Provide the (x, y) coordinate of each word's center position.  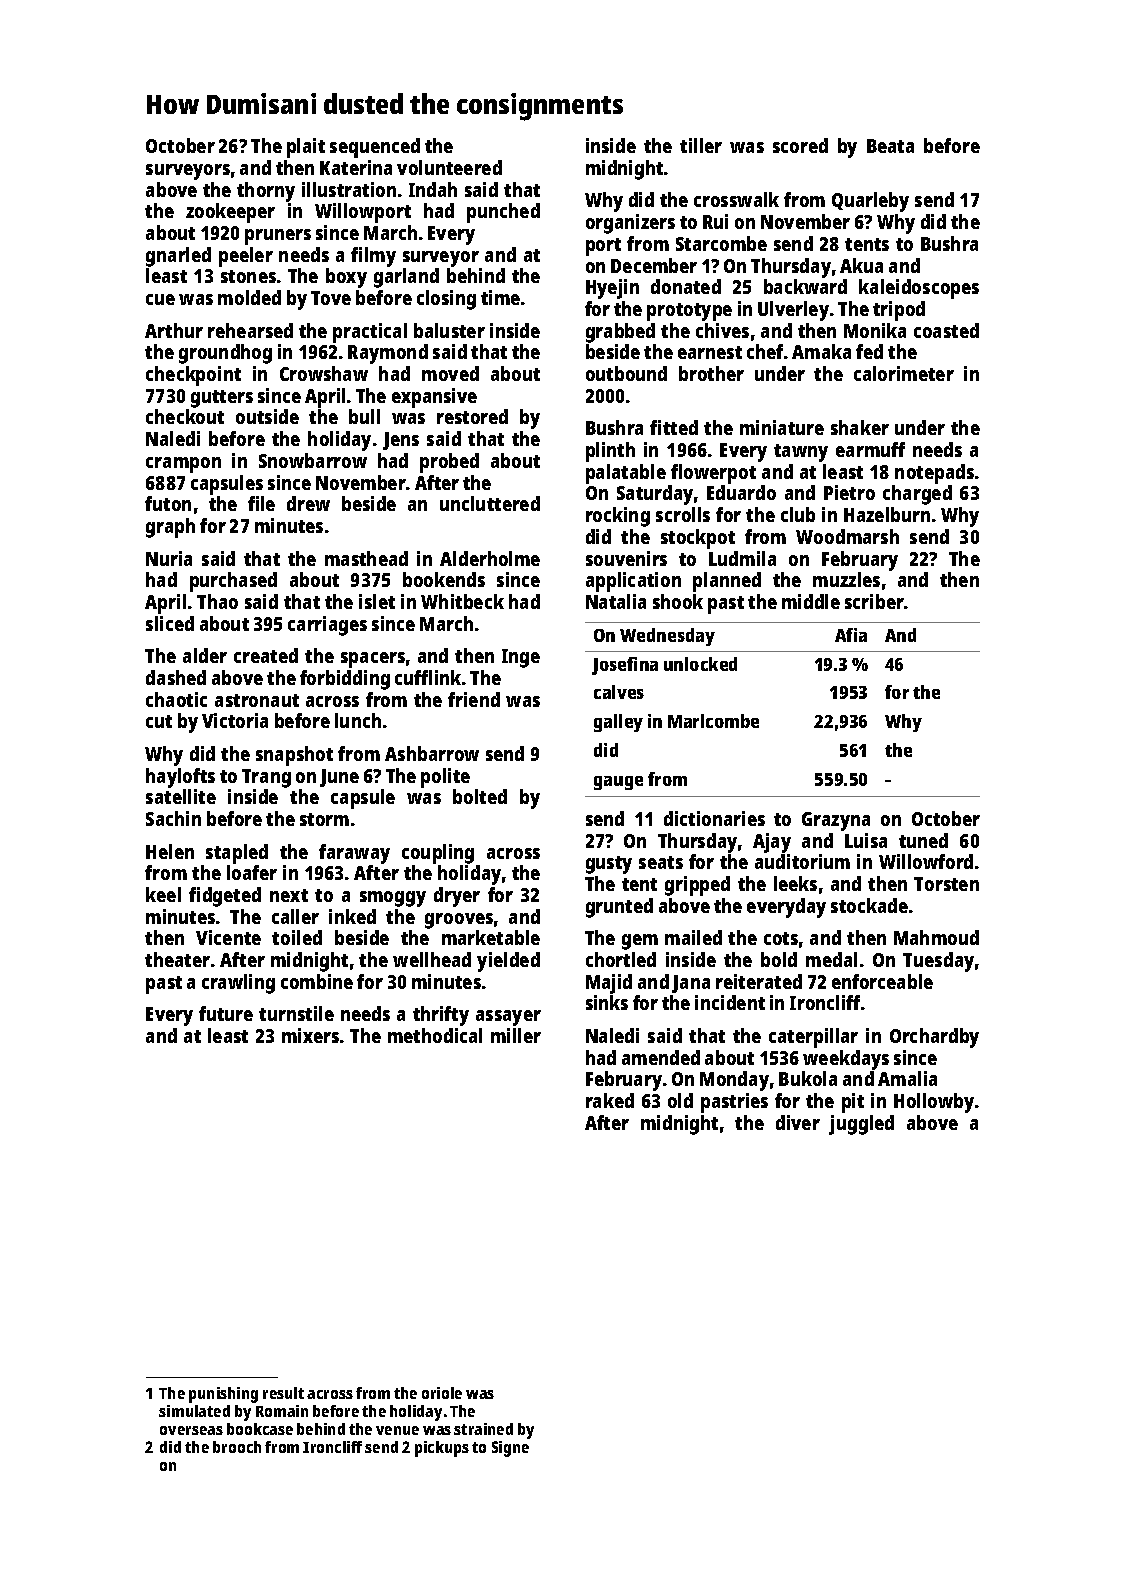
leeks (795, 883)
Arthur (174, 330)
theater (177, 959)
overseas (191, 1430)
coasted (946, 330)
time (500, 297)
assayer (508, 1018)
